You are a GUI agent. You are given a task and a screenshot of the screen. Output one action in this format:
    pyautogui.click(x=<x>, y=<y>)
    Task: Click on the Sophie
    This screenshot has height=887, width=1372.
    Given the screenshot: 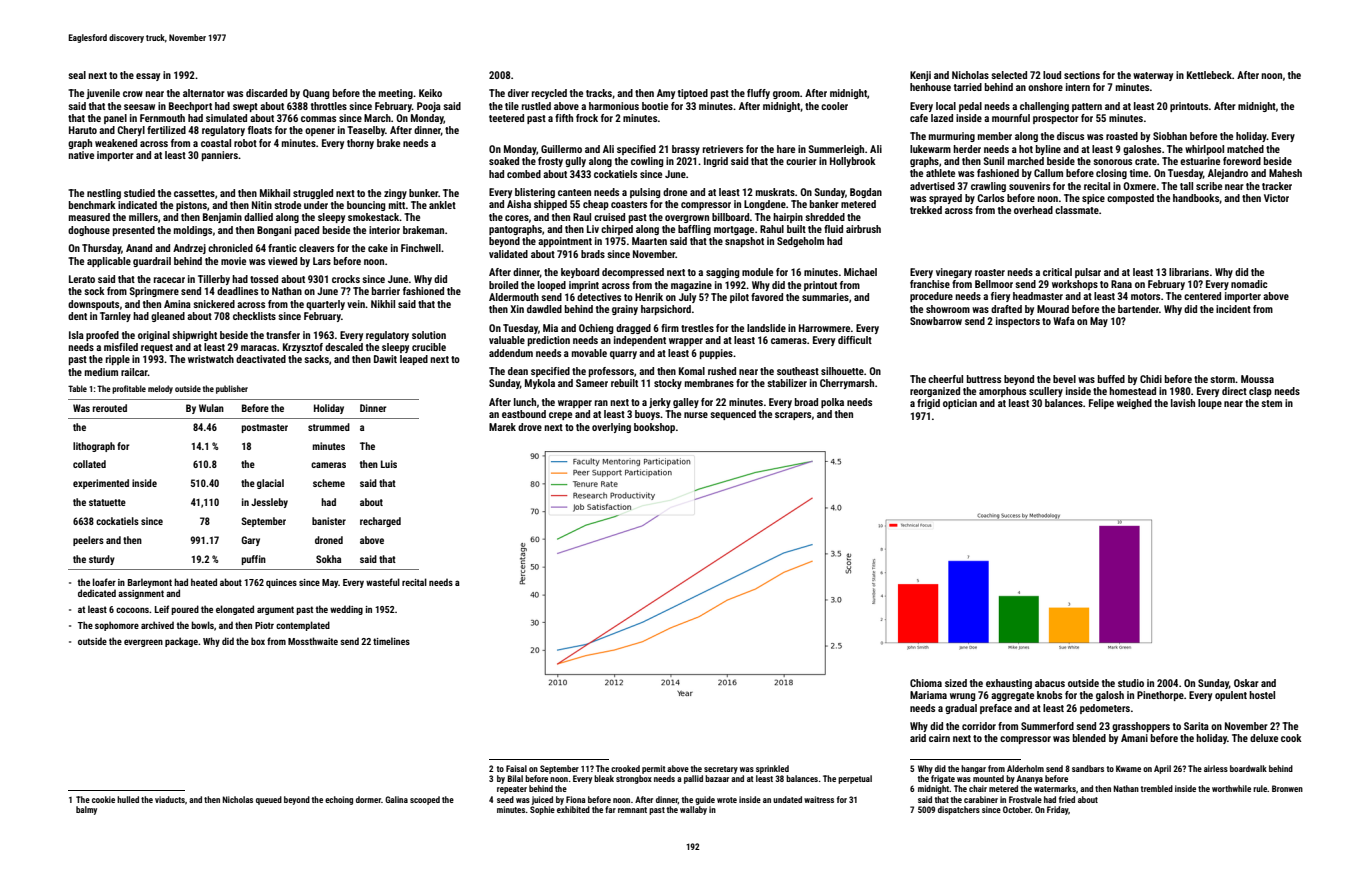 What is the action you would take?
    pyautogui.click(x=542, y=810)
